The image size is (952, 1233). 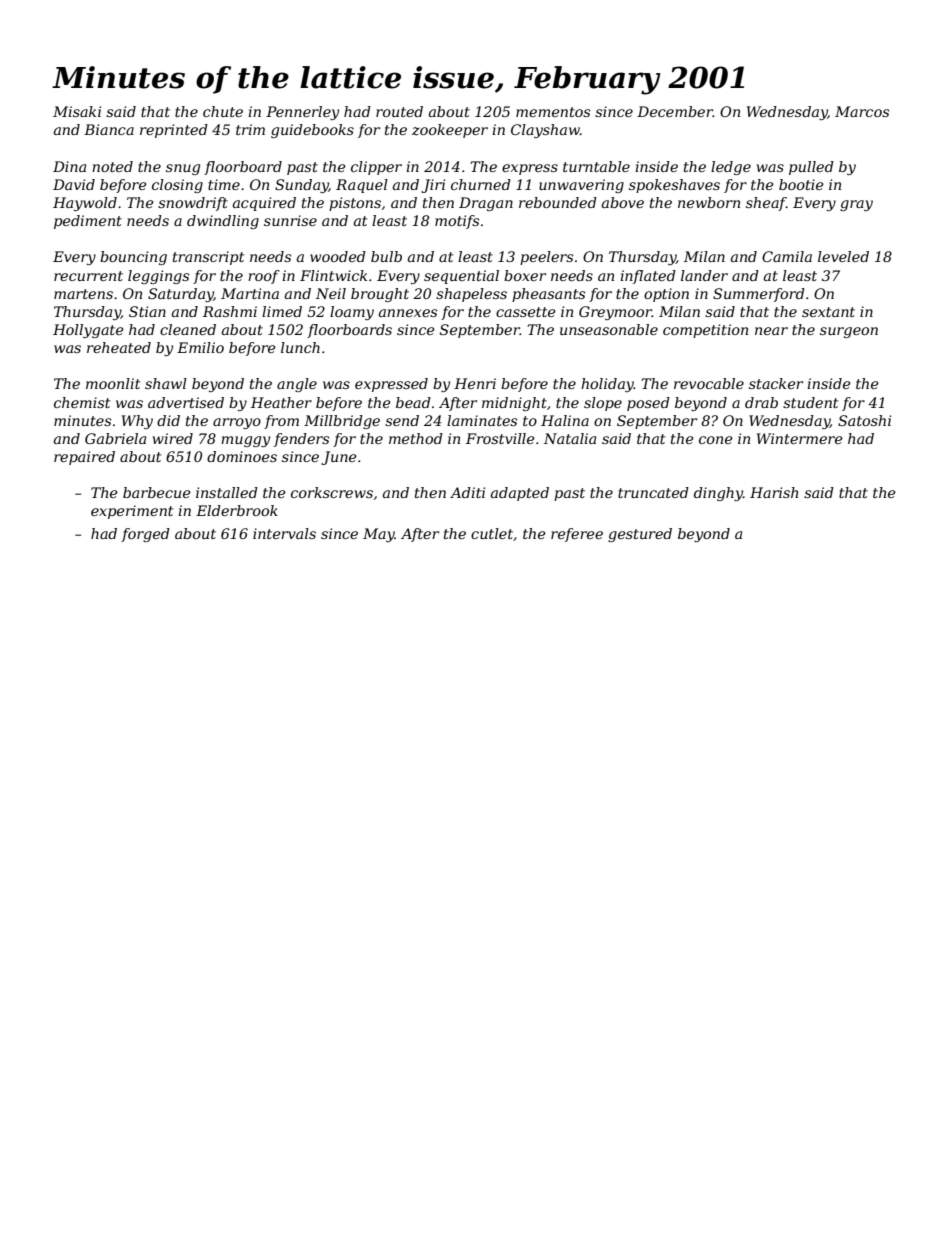 I want to click on Henri, so click(x=475, y=383).
